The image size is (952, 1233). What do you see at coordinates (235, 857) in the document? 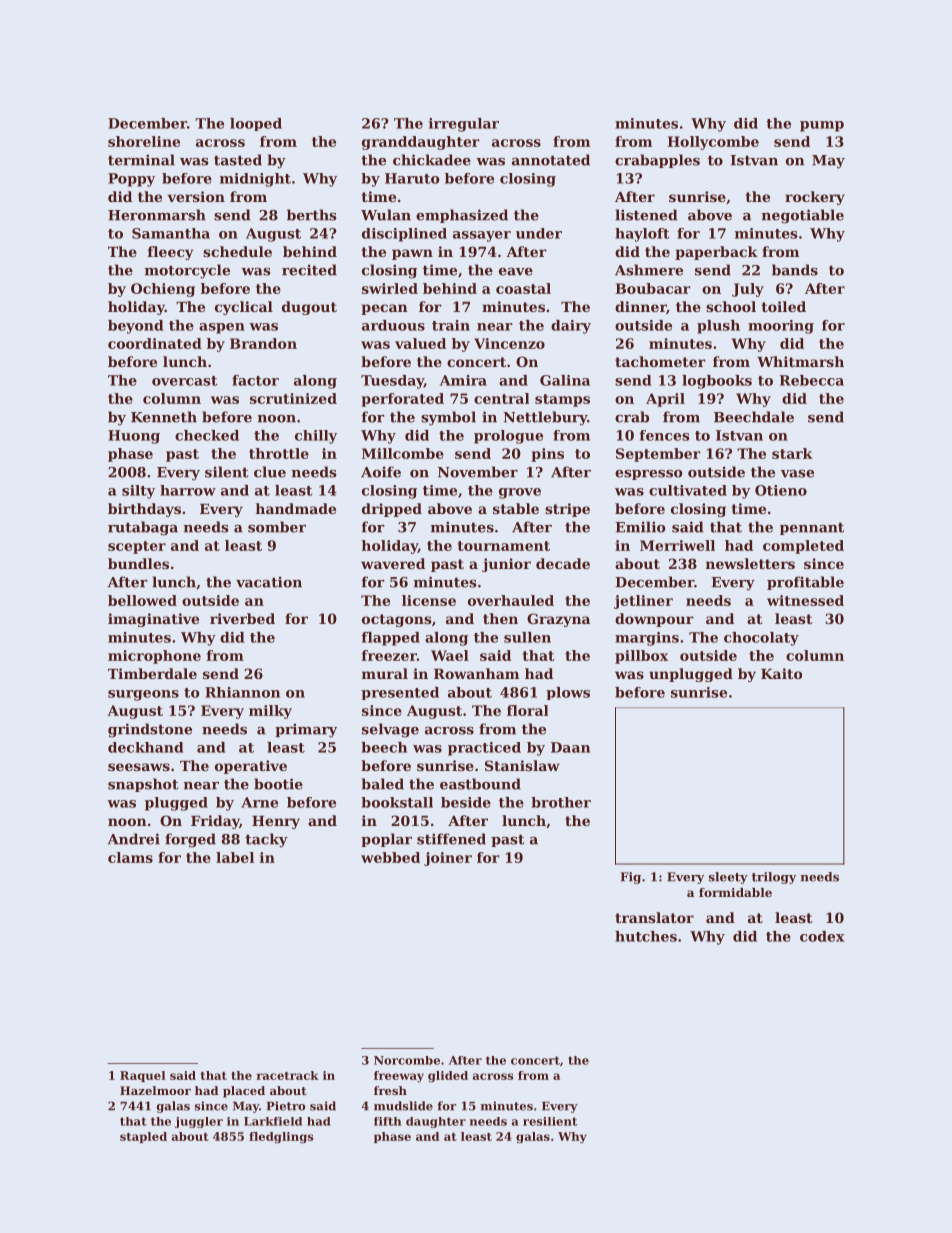
I see `label` at bounding box center [235, 857].
